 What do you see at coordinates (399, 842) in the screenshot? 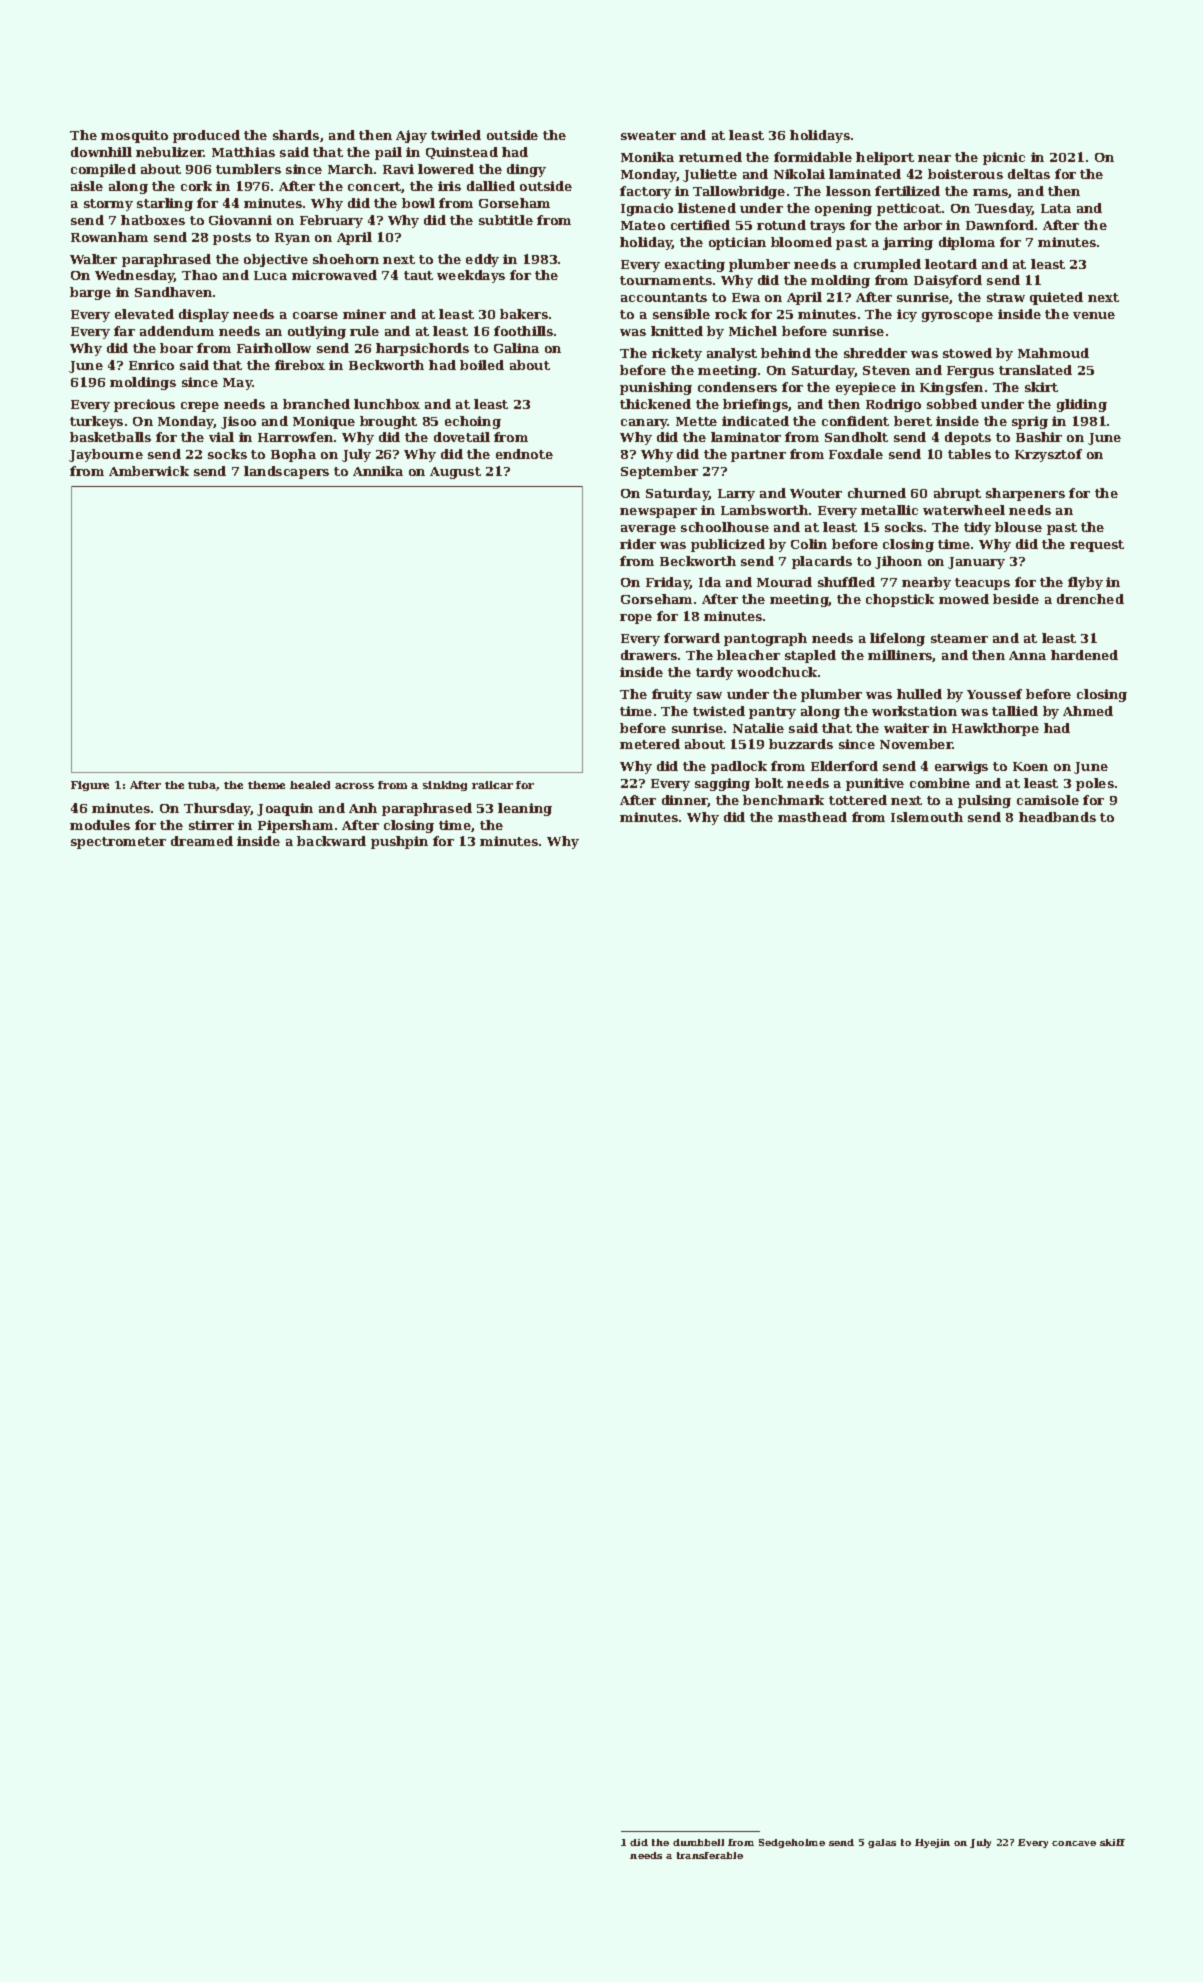
I see `pushpin` at bounding box center [399, 842].
